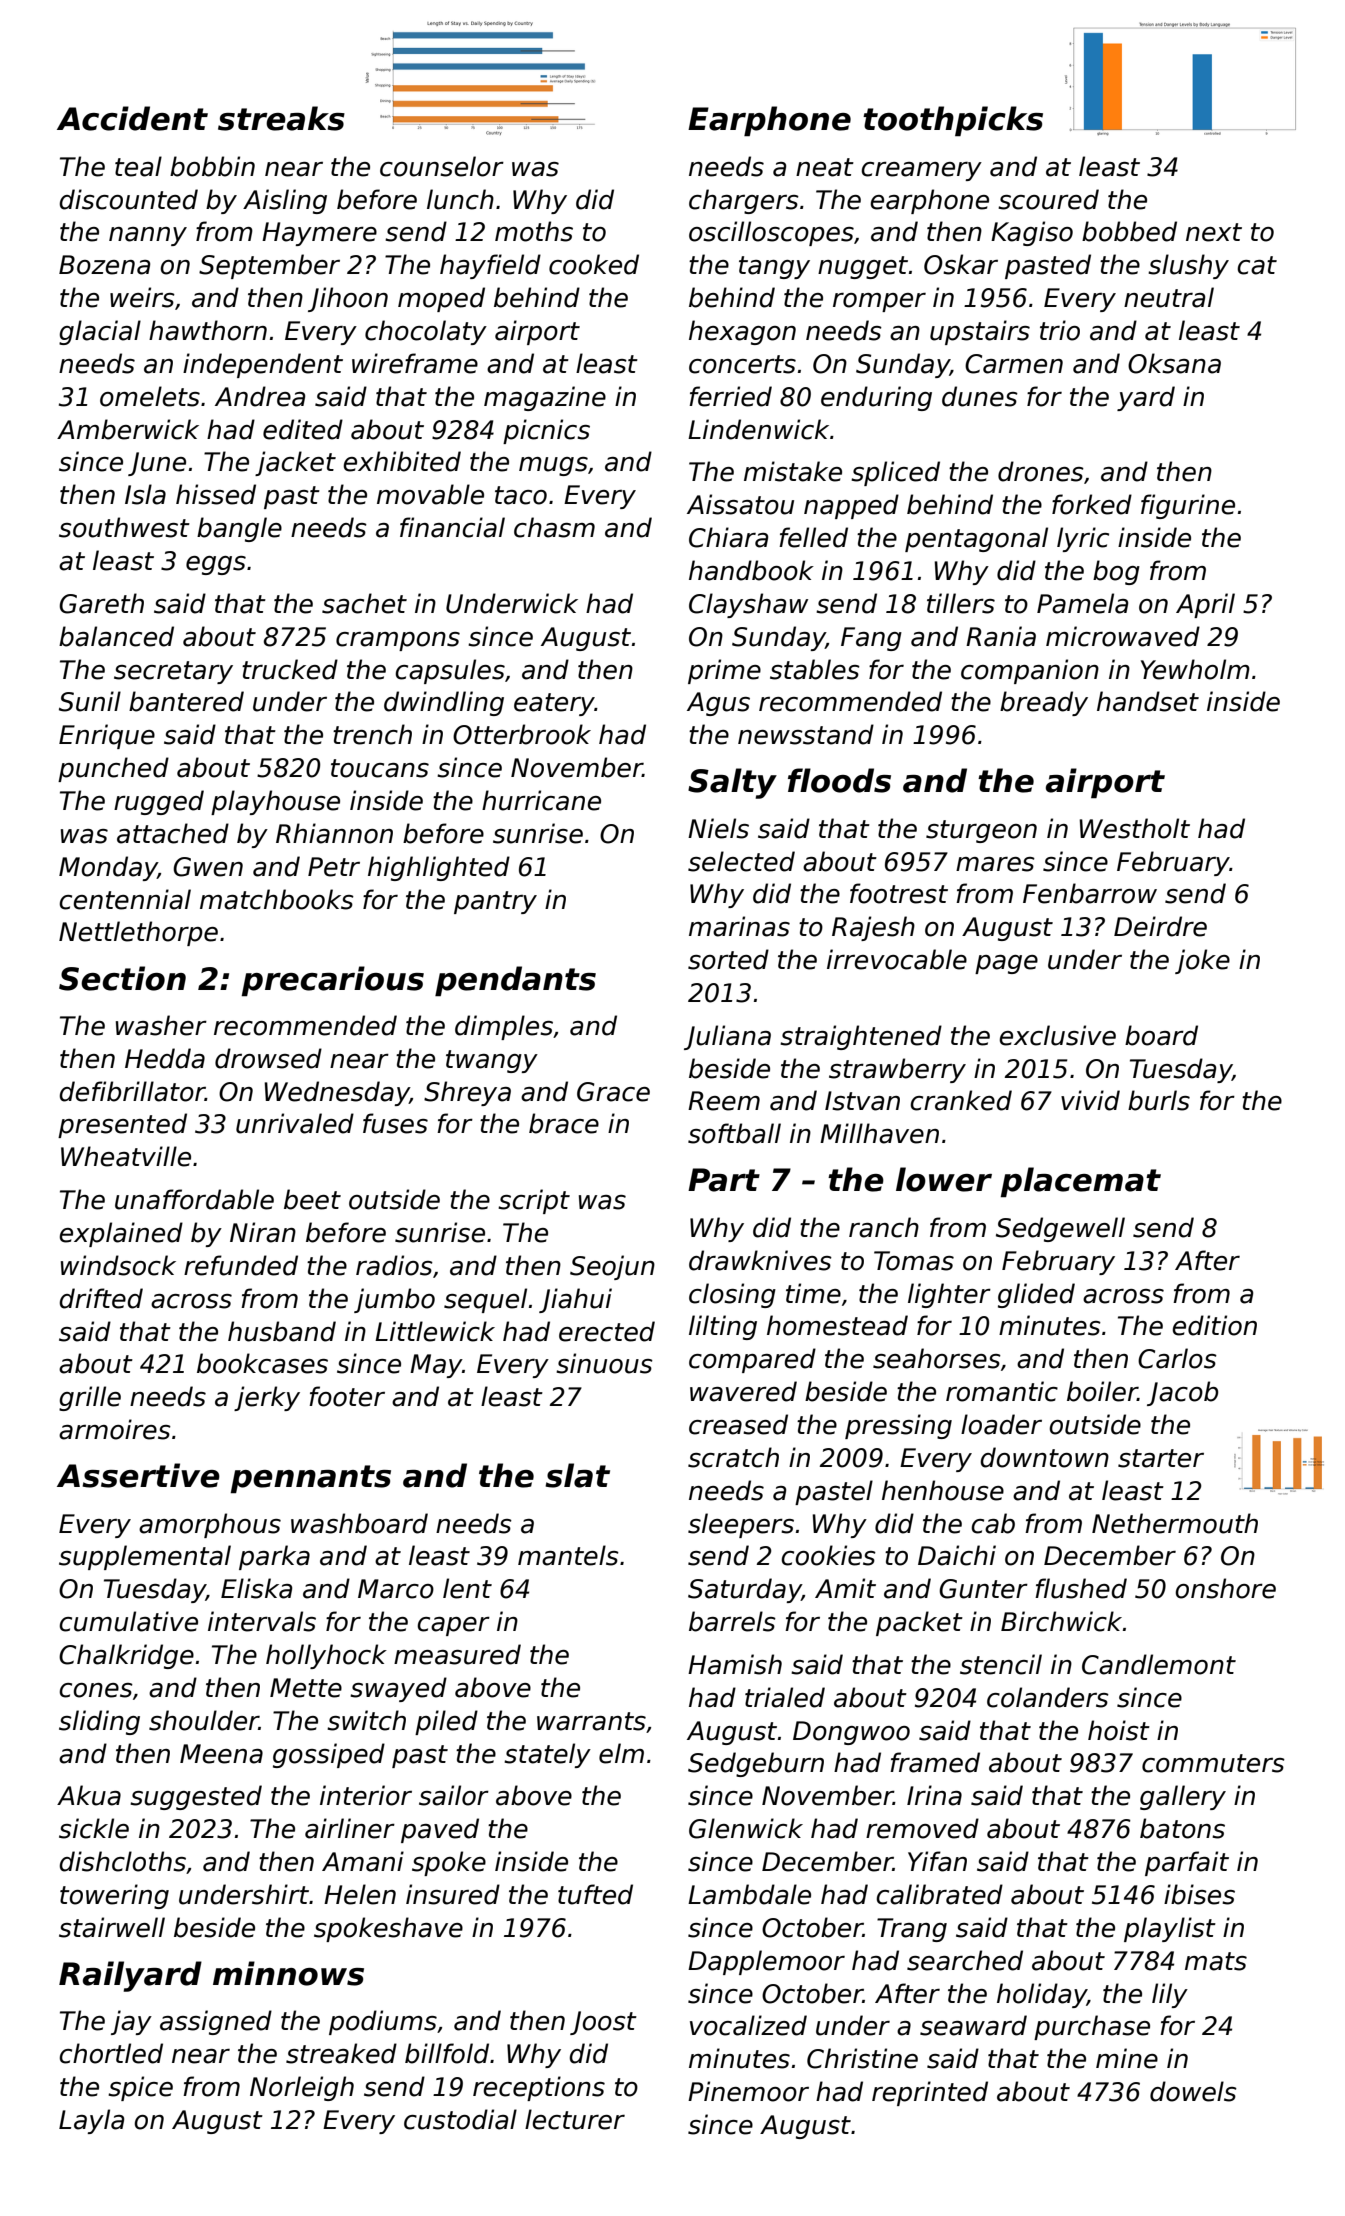 The width and height of the screenshot is (1345, 2216). Describe the element at coordinates (603, 2023) in the screenshot. I see `Joost` at that location.
